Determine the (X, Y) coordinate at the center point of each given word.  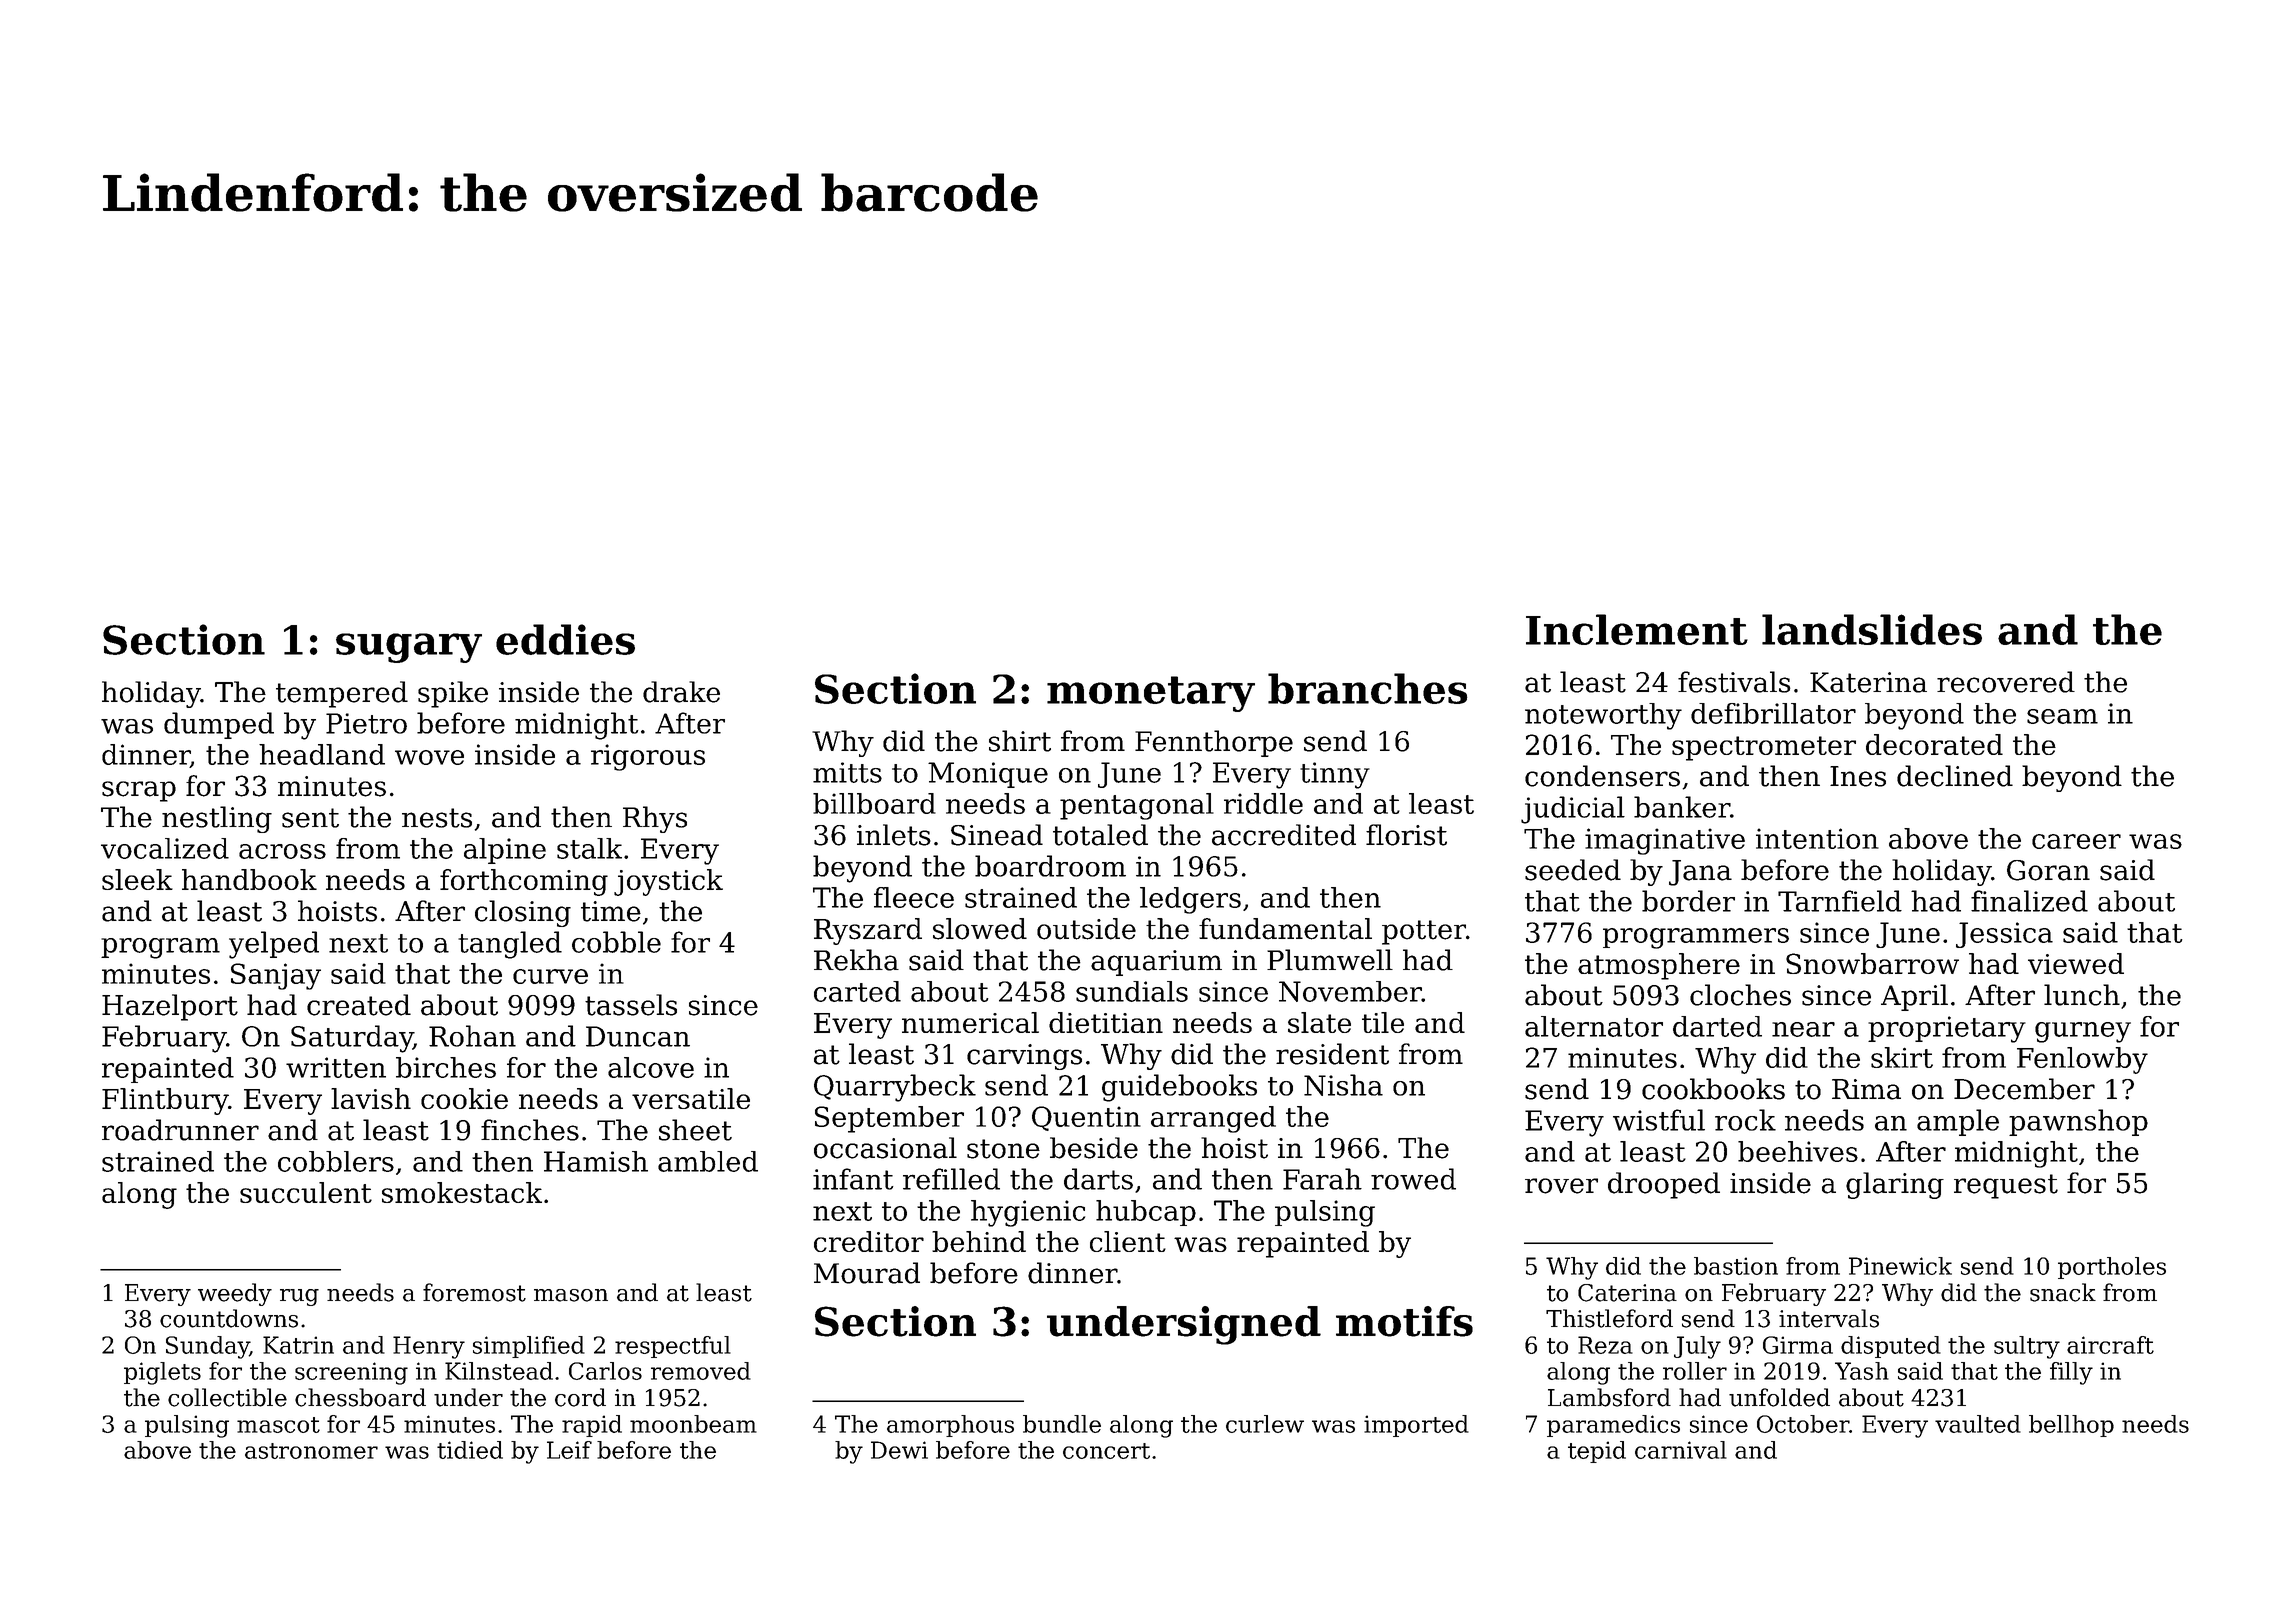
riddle (1263, 803)
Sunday (207, 1347)
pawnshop (2078, 1122)
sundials (1132, 991)
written (336, 1067)
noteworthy (1603, 716)
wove (429, 757)
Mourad (867, 1273)
